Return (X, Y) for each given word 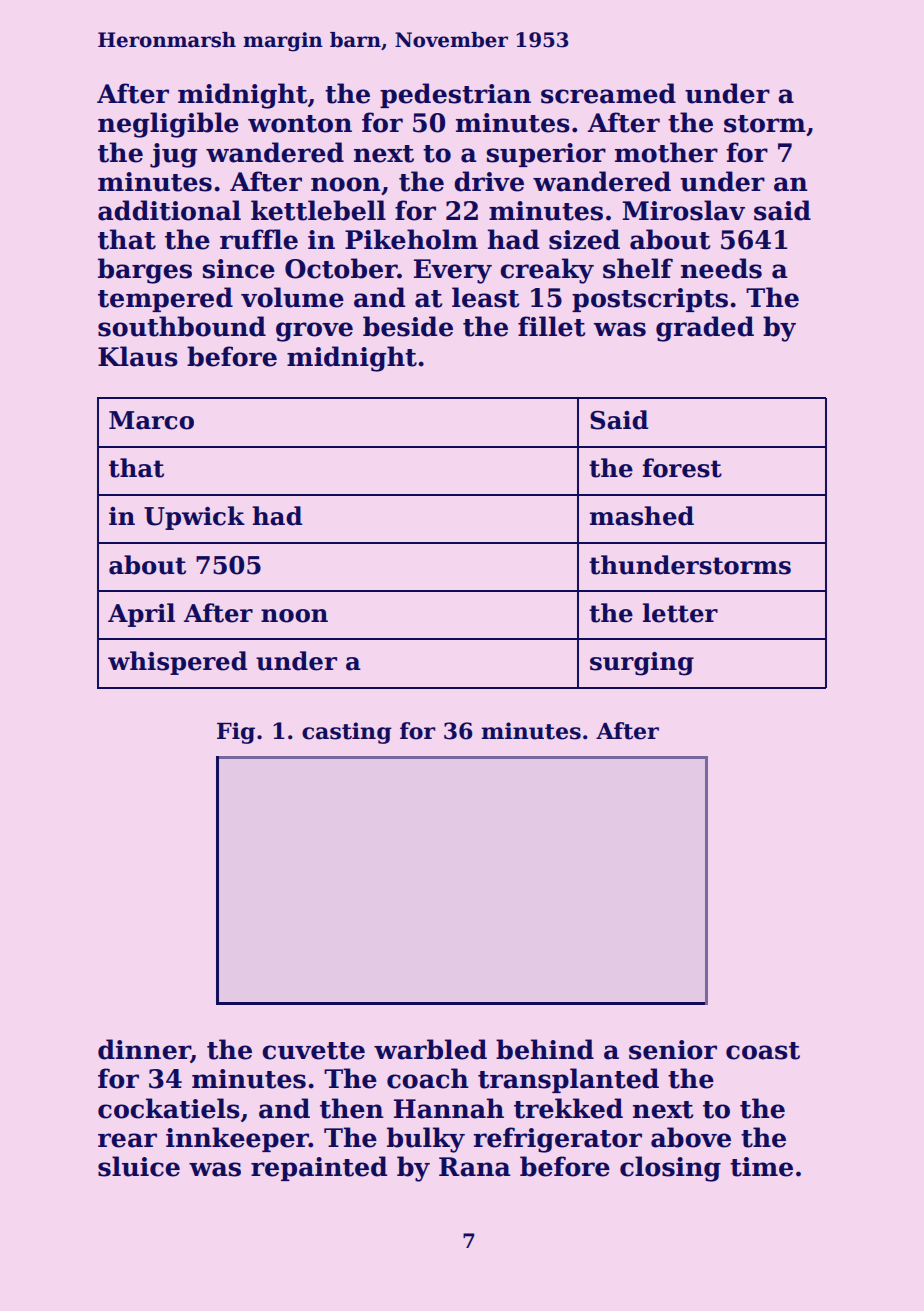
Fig (236, 733)
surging (642, 664)
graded (705, 329)
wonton (300, 124)
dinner (144, 1050)
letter (680, 613)
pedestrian (455, 95)
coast (763, 1051)
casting (347, 733)
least (486, 297)
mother (666, 152)
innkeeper (237, 1139)
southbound (182, 326)
